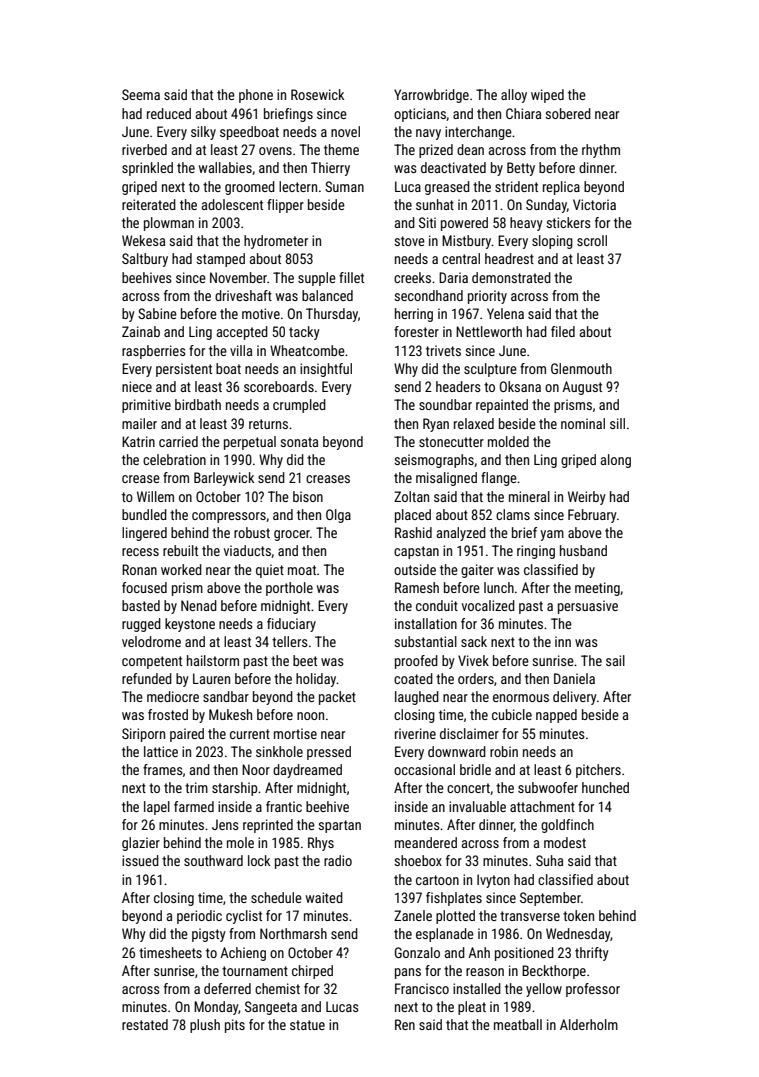  What do you see at coordinates (601, 151) in the page?
I see `rhythm` at bounding box center [601, 151].
